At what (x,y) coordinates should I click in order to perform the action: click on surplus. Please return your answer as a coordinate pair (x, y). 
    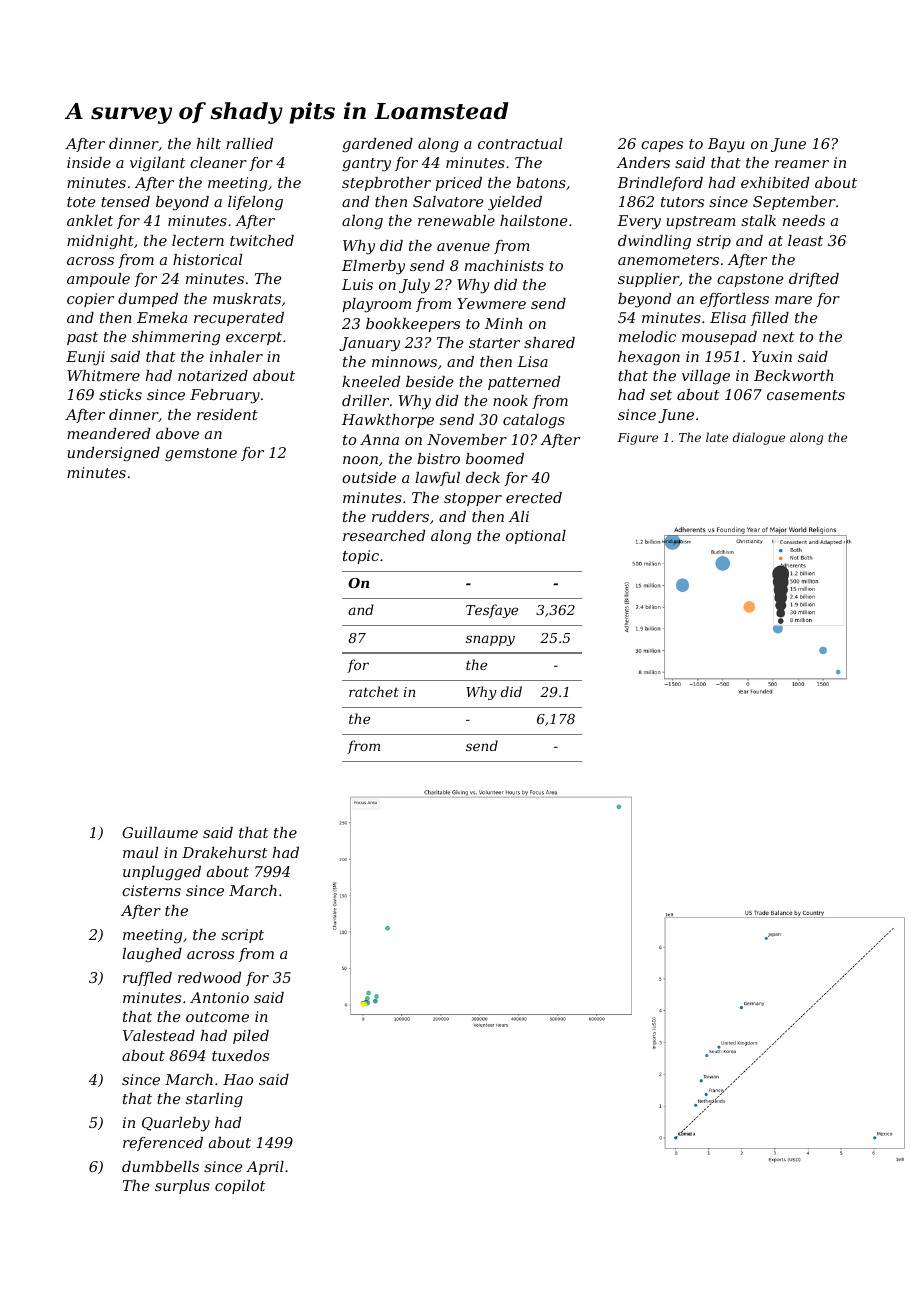
    Looking at the image, I should click on (182, 1187).
